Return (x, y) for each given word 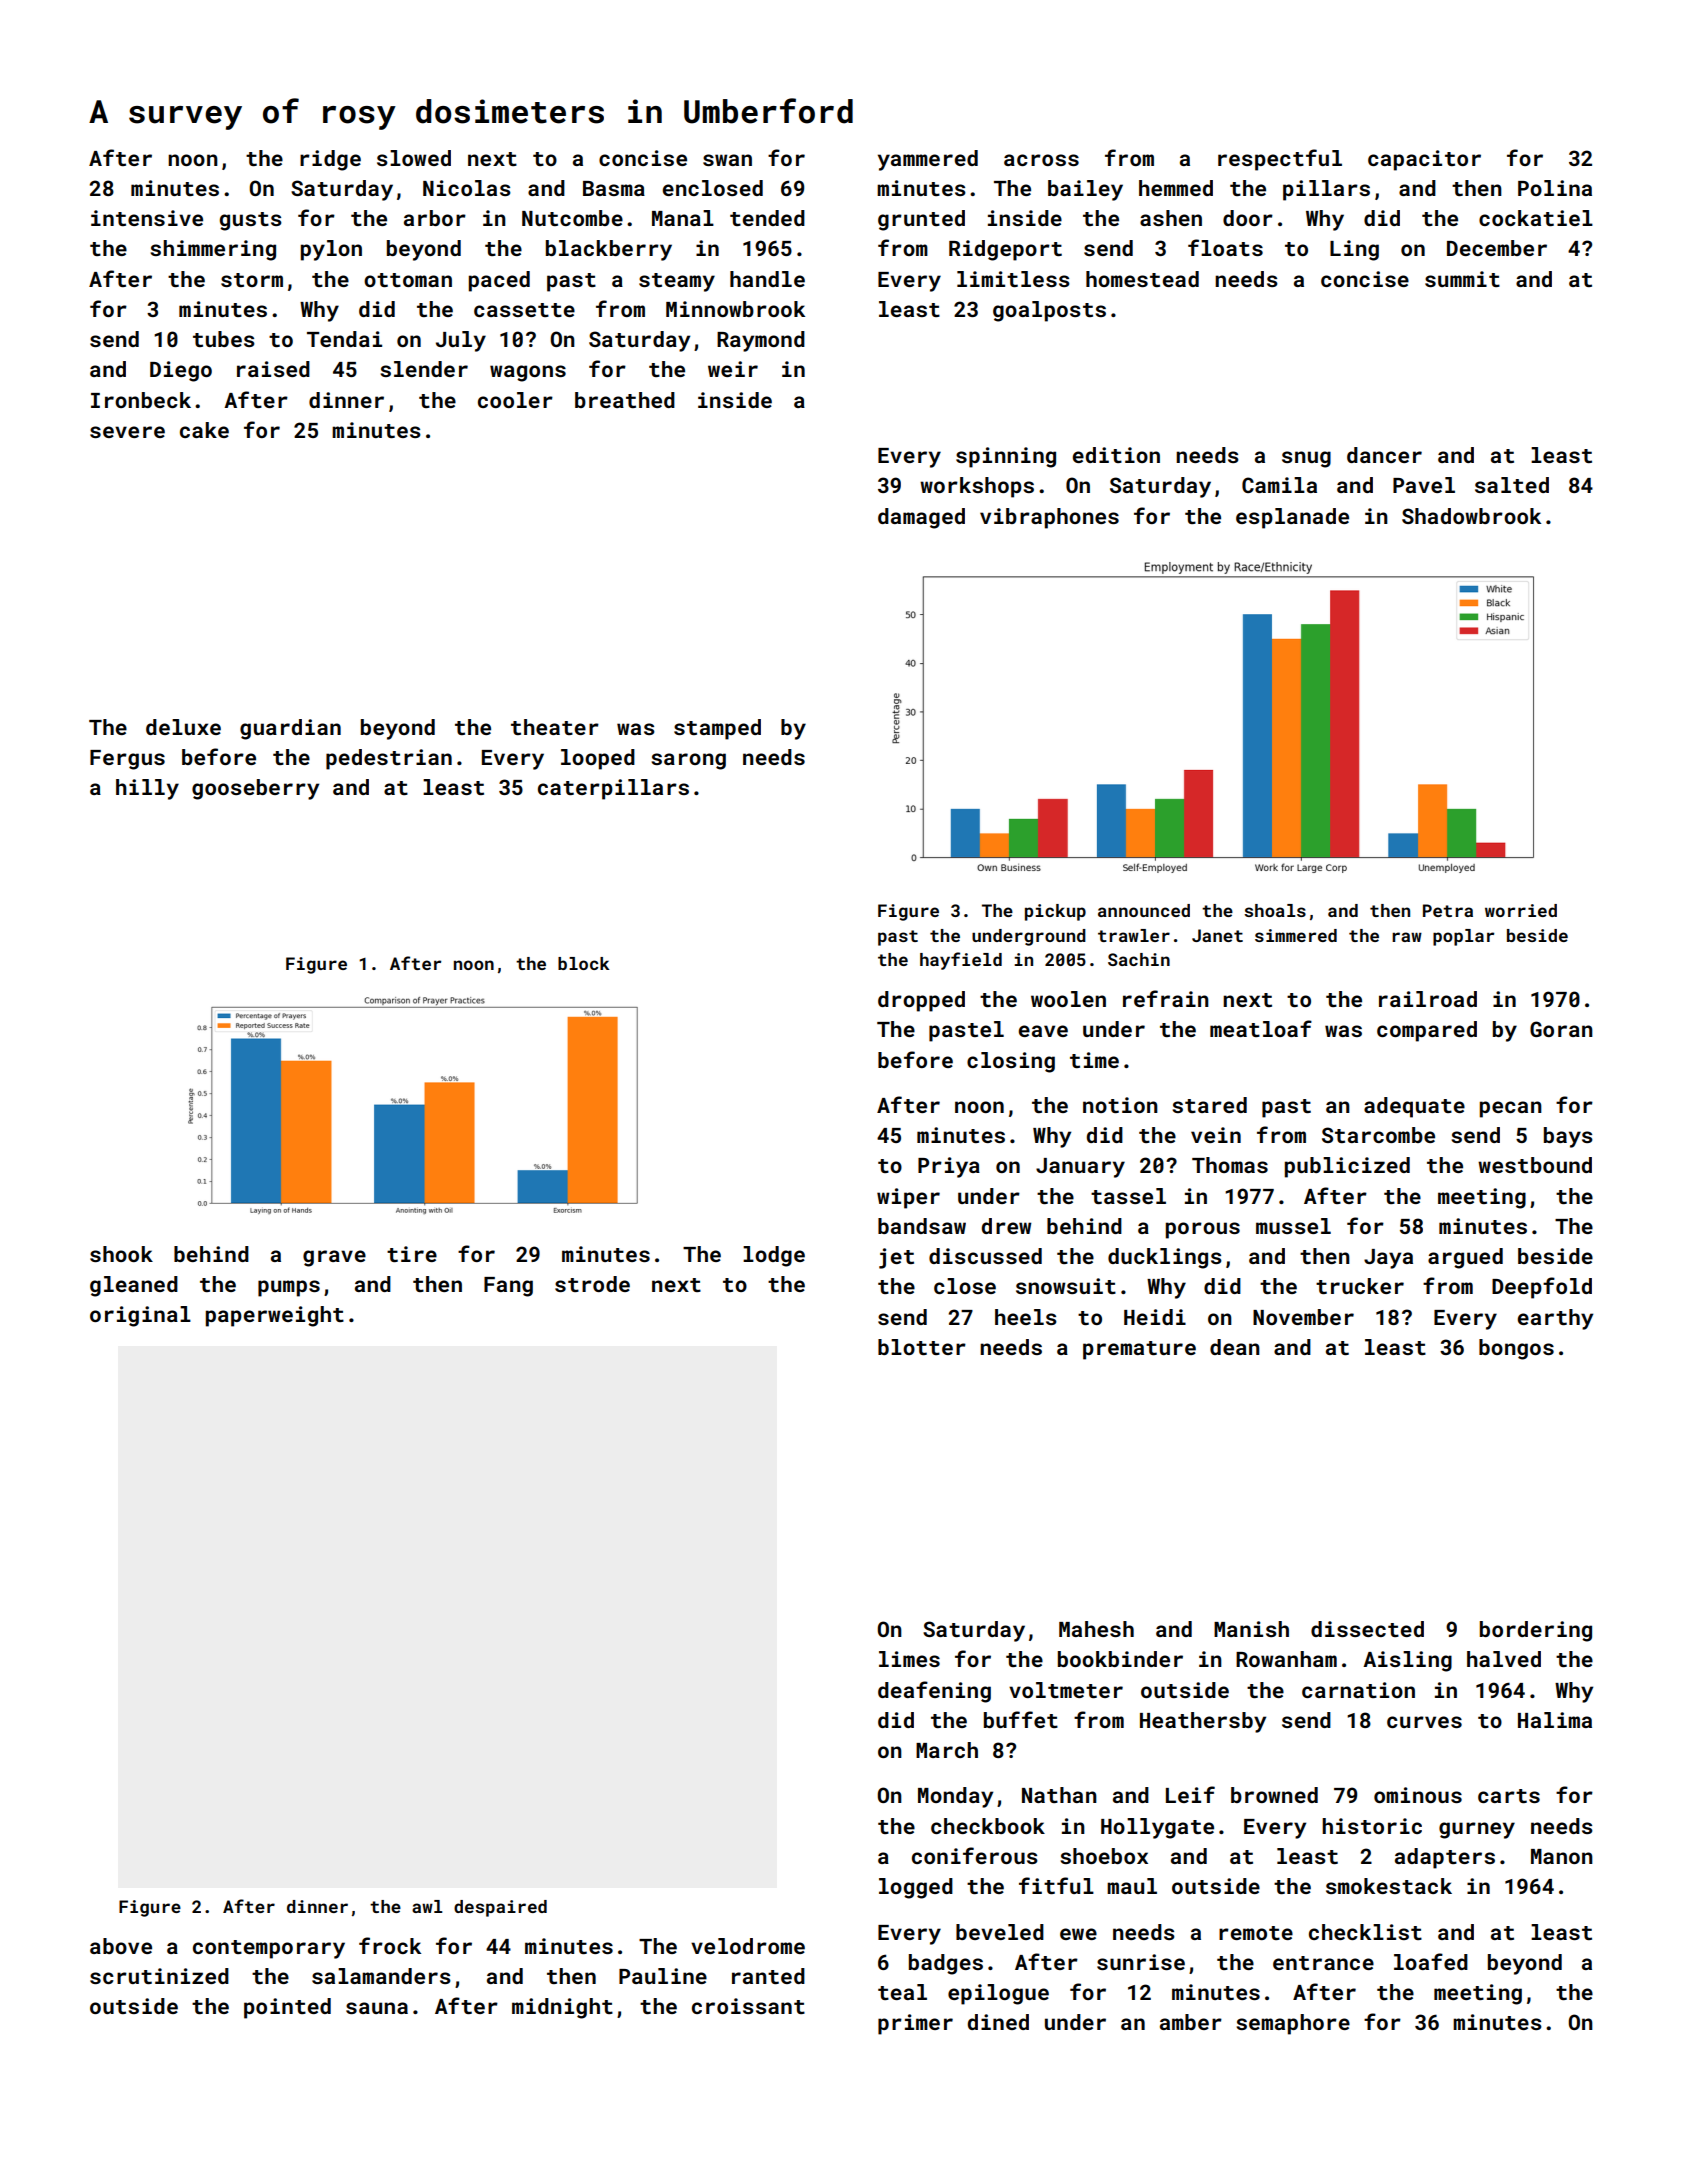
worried (1521, 910)
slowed (414, 158)
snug (1306, 459)
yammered (928, 160)
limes (909, 1659)
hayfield (961, 961)
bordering (1536, 1631)
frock (390, 1945)
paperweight (275, 1316)
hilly (147, 789)
